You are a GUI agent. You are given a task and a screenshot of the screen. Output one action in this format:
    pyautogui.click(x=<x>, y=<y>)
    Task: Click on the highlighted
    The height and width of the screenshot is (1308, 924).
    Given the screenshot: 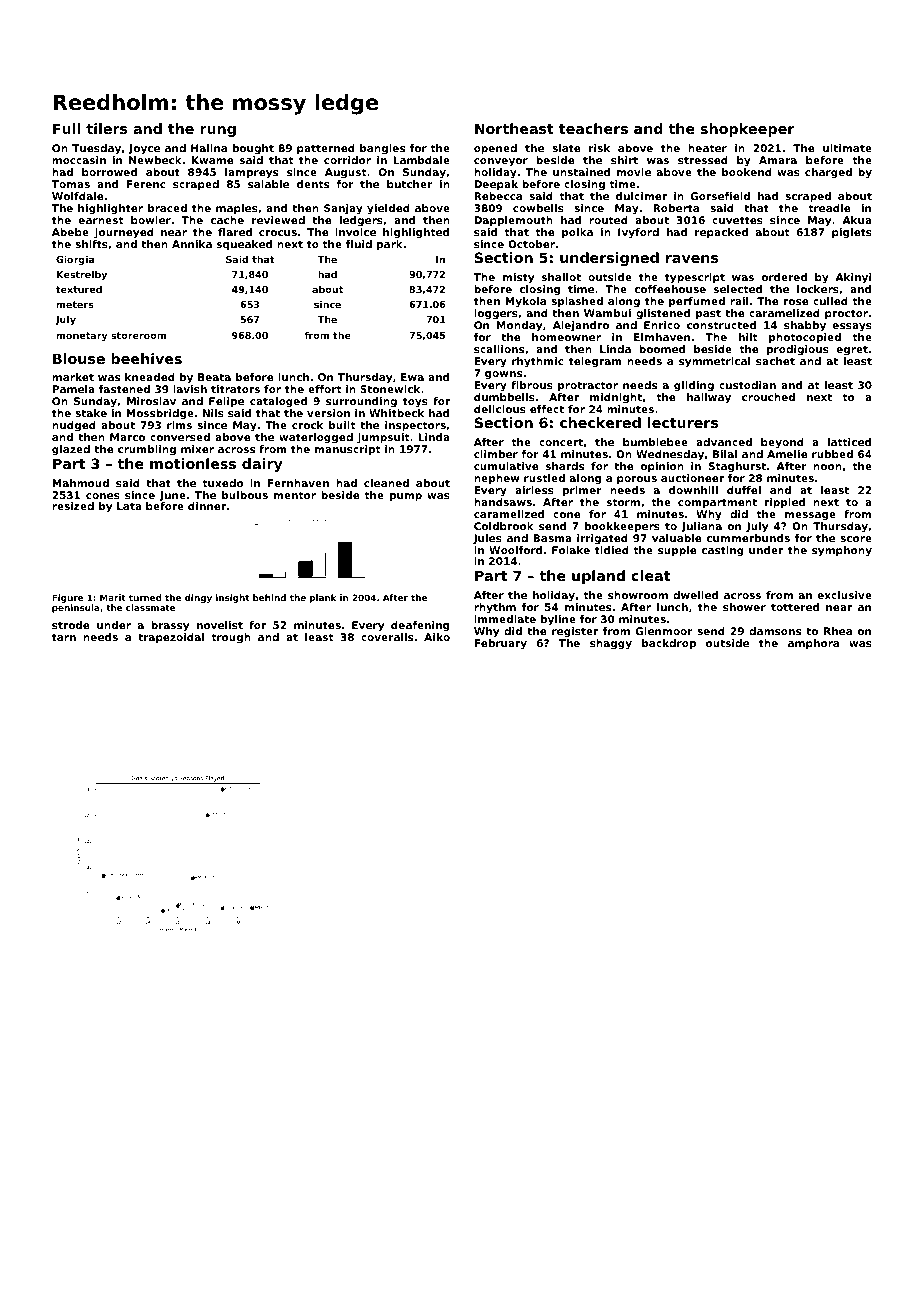 What is the action you would take?
    pyautogui.click(x=416, y=233)
